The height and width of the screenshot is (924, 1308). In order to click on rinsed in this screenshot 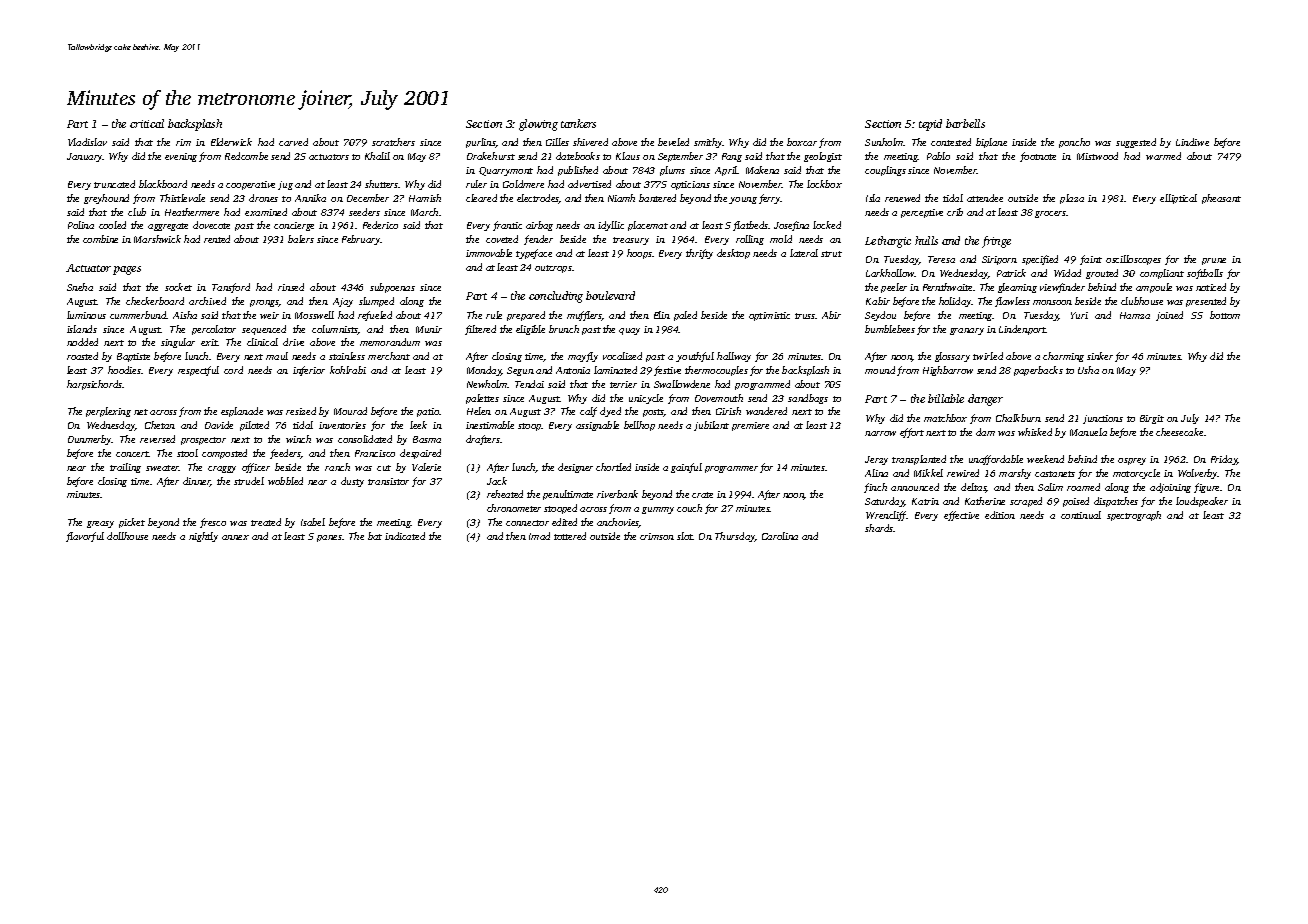, I will do `click(291, 287)`.
